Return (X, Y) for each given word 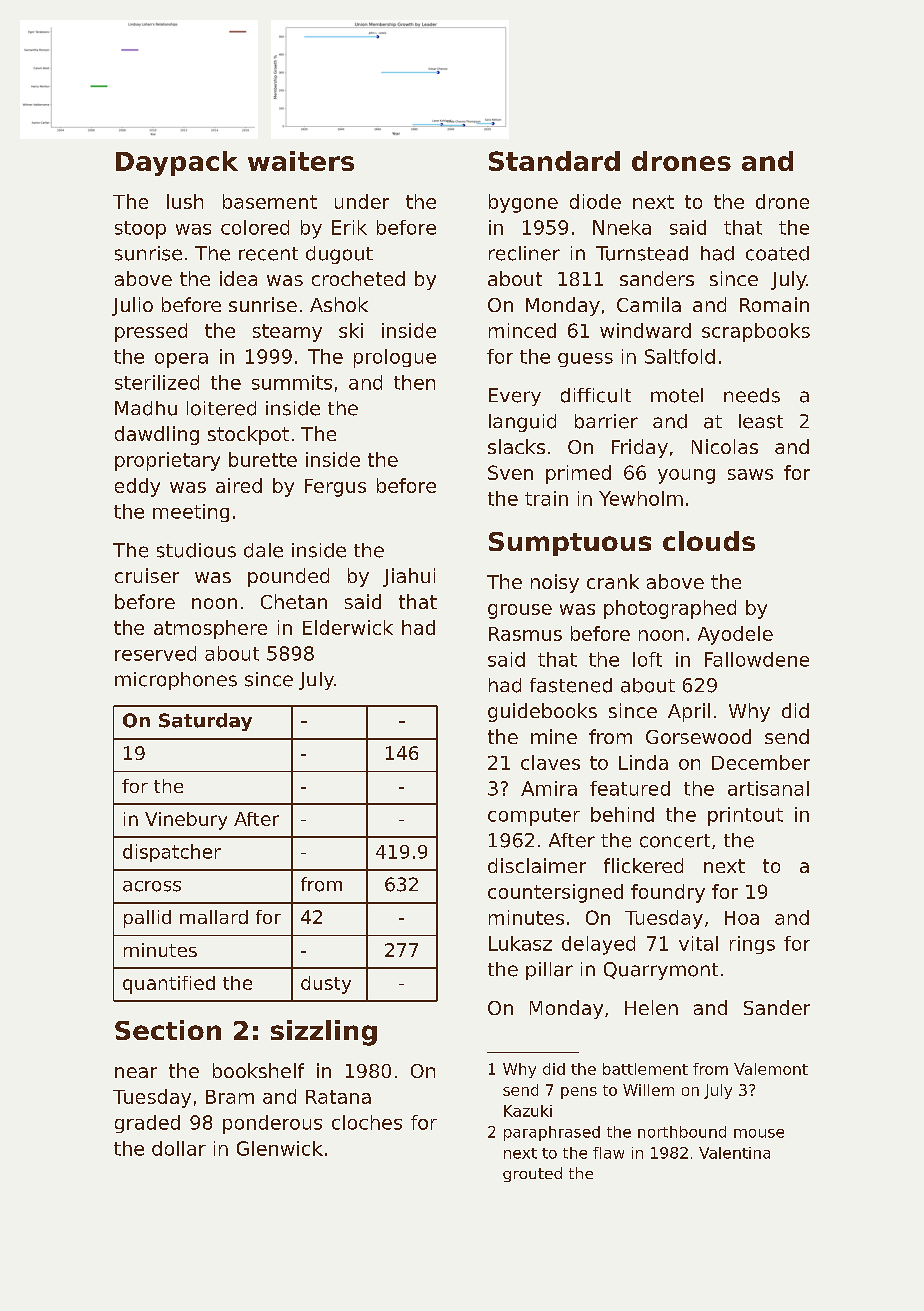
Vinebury (186, 821)
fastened (571, 685)
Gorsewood (698, 736)
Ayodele (735, 635)
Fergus (335, 488)
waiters (301, 161)
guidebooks (542, 712)
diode (595, 201)
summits (292, 382)
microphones (176, 681)
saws (750, 474)
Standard (554, 161)
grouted (532, 1174)
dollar (179, 1148)
